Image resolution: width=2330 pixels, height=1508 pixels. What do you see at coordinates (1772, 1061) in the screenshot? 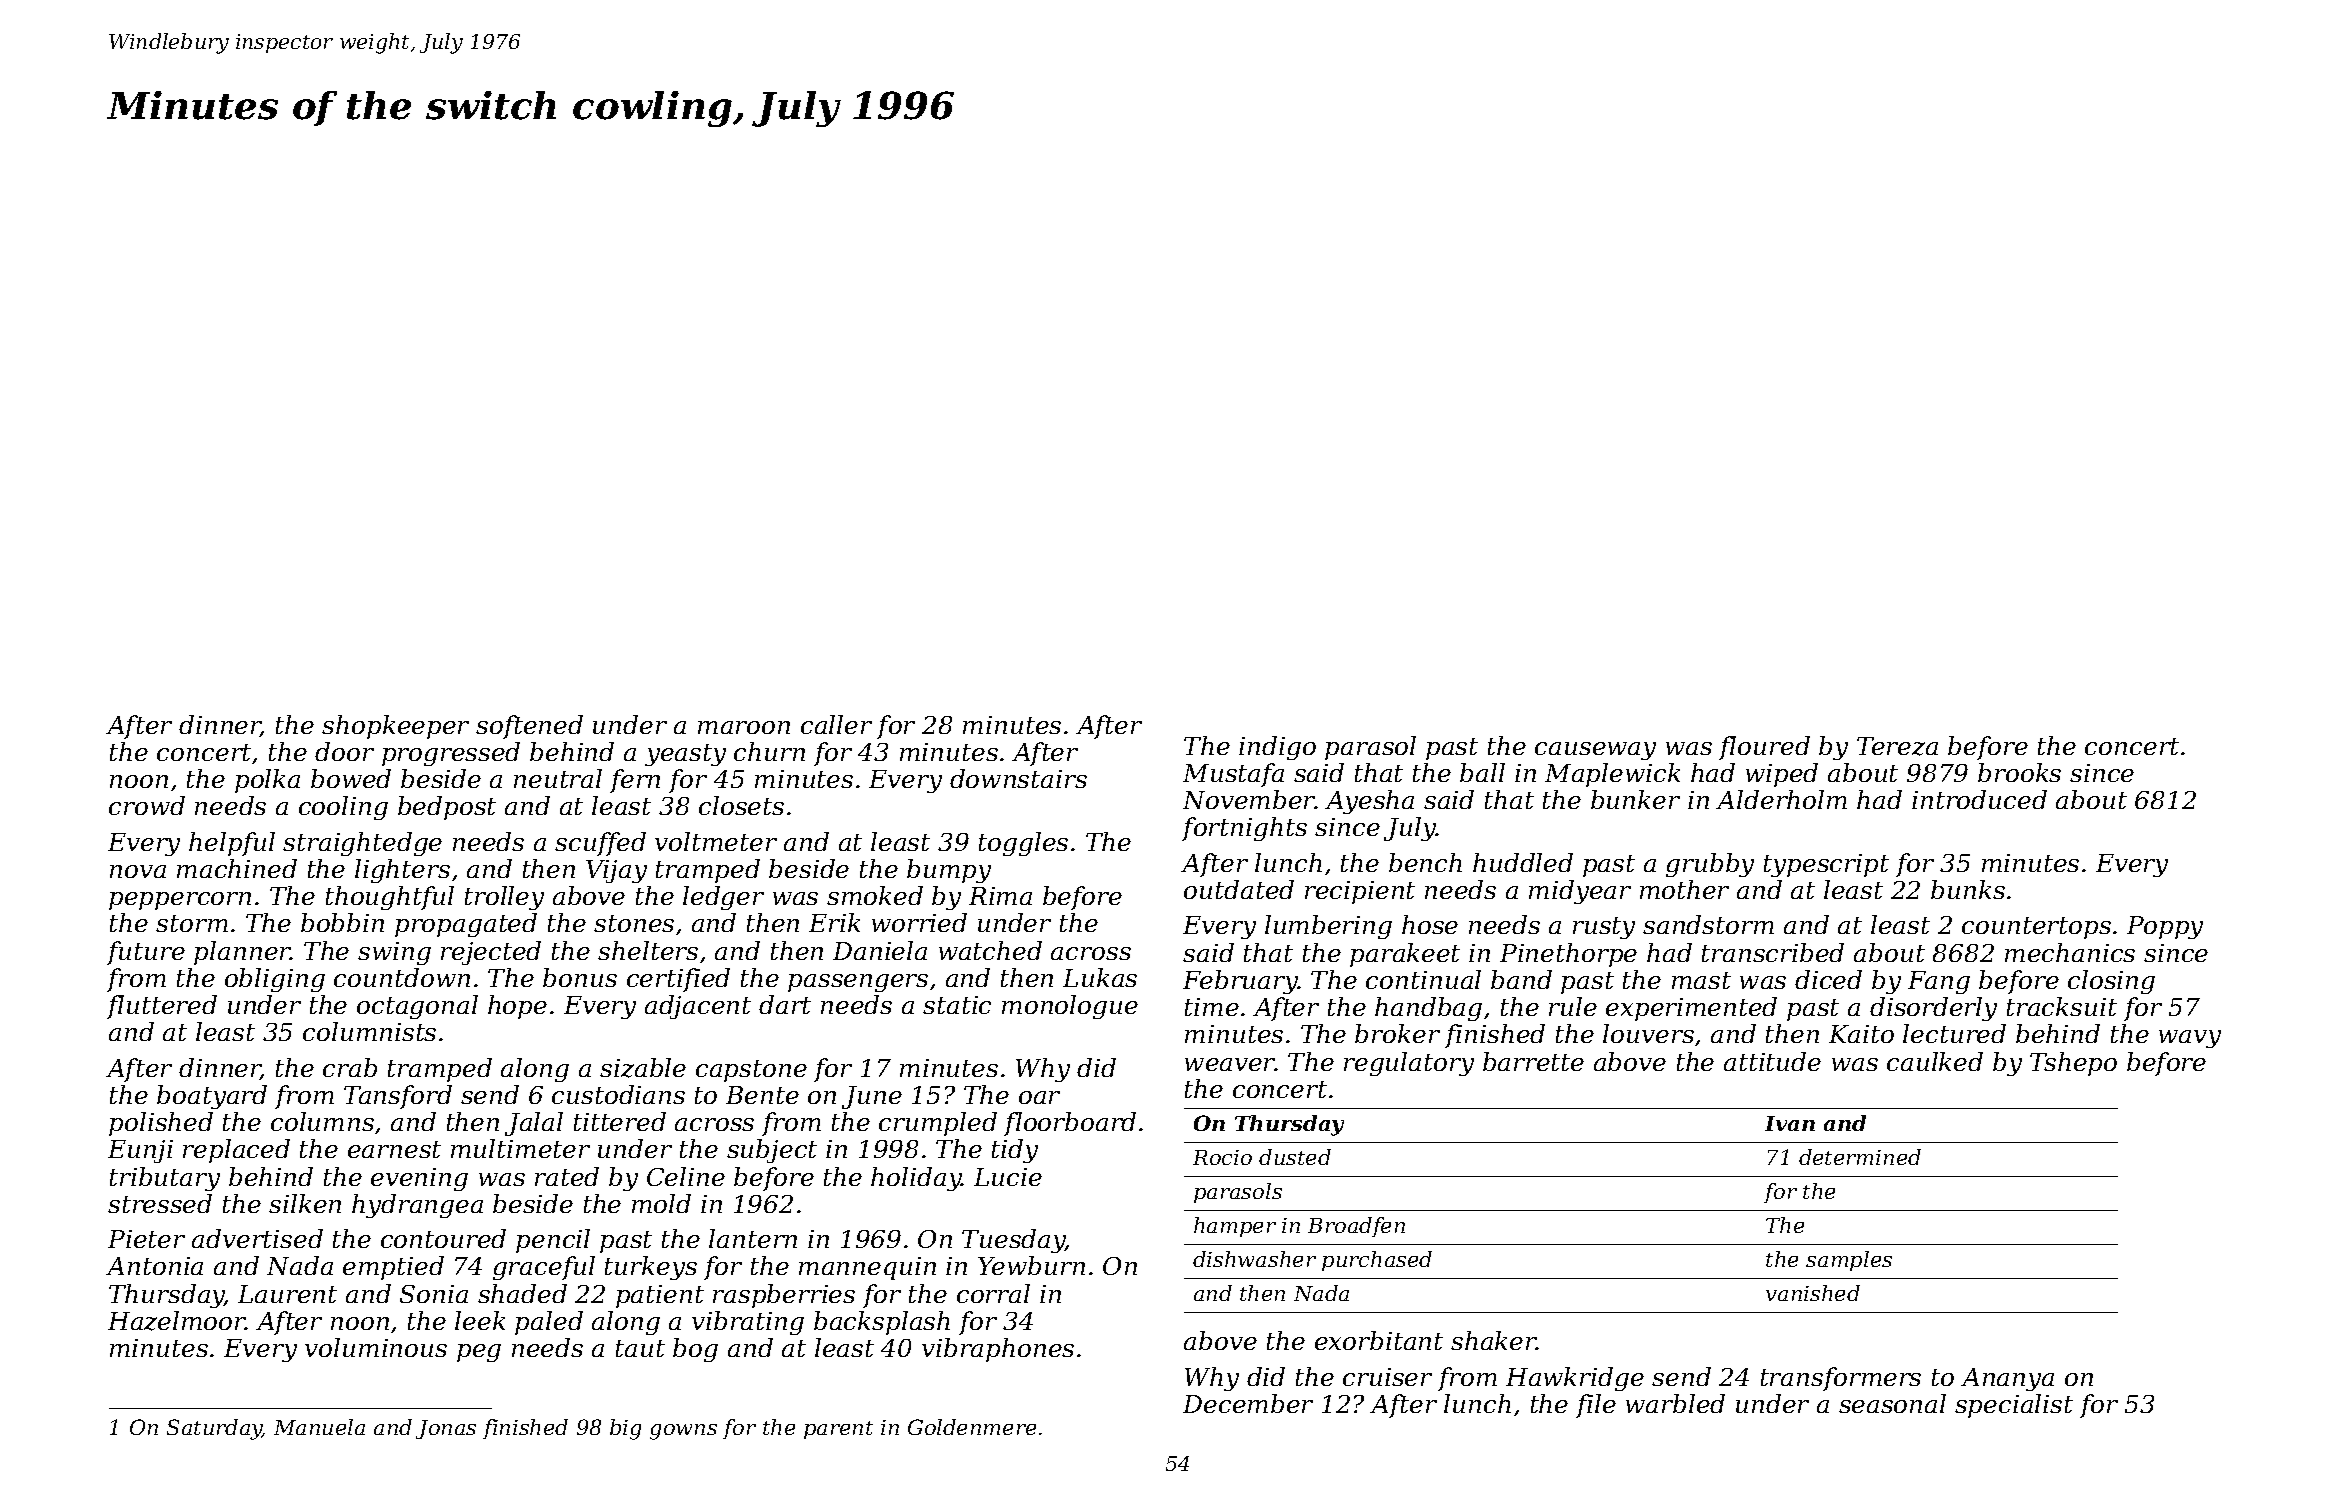
I see `attitude` at bounding box center [1772, 1061].
